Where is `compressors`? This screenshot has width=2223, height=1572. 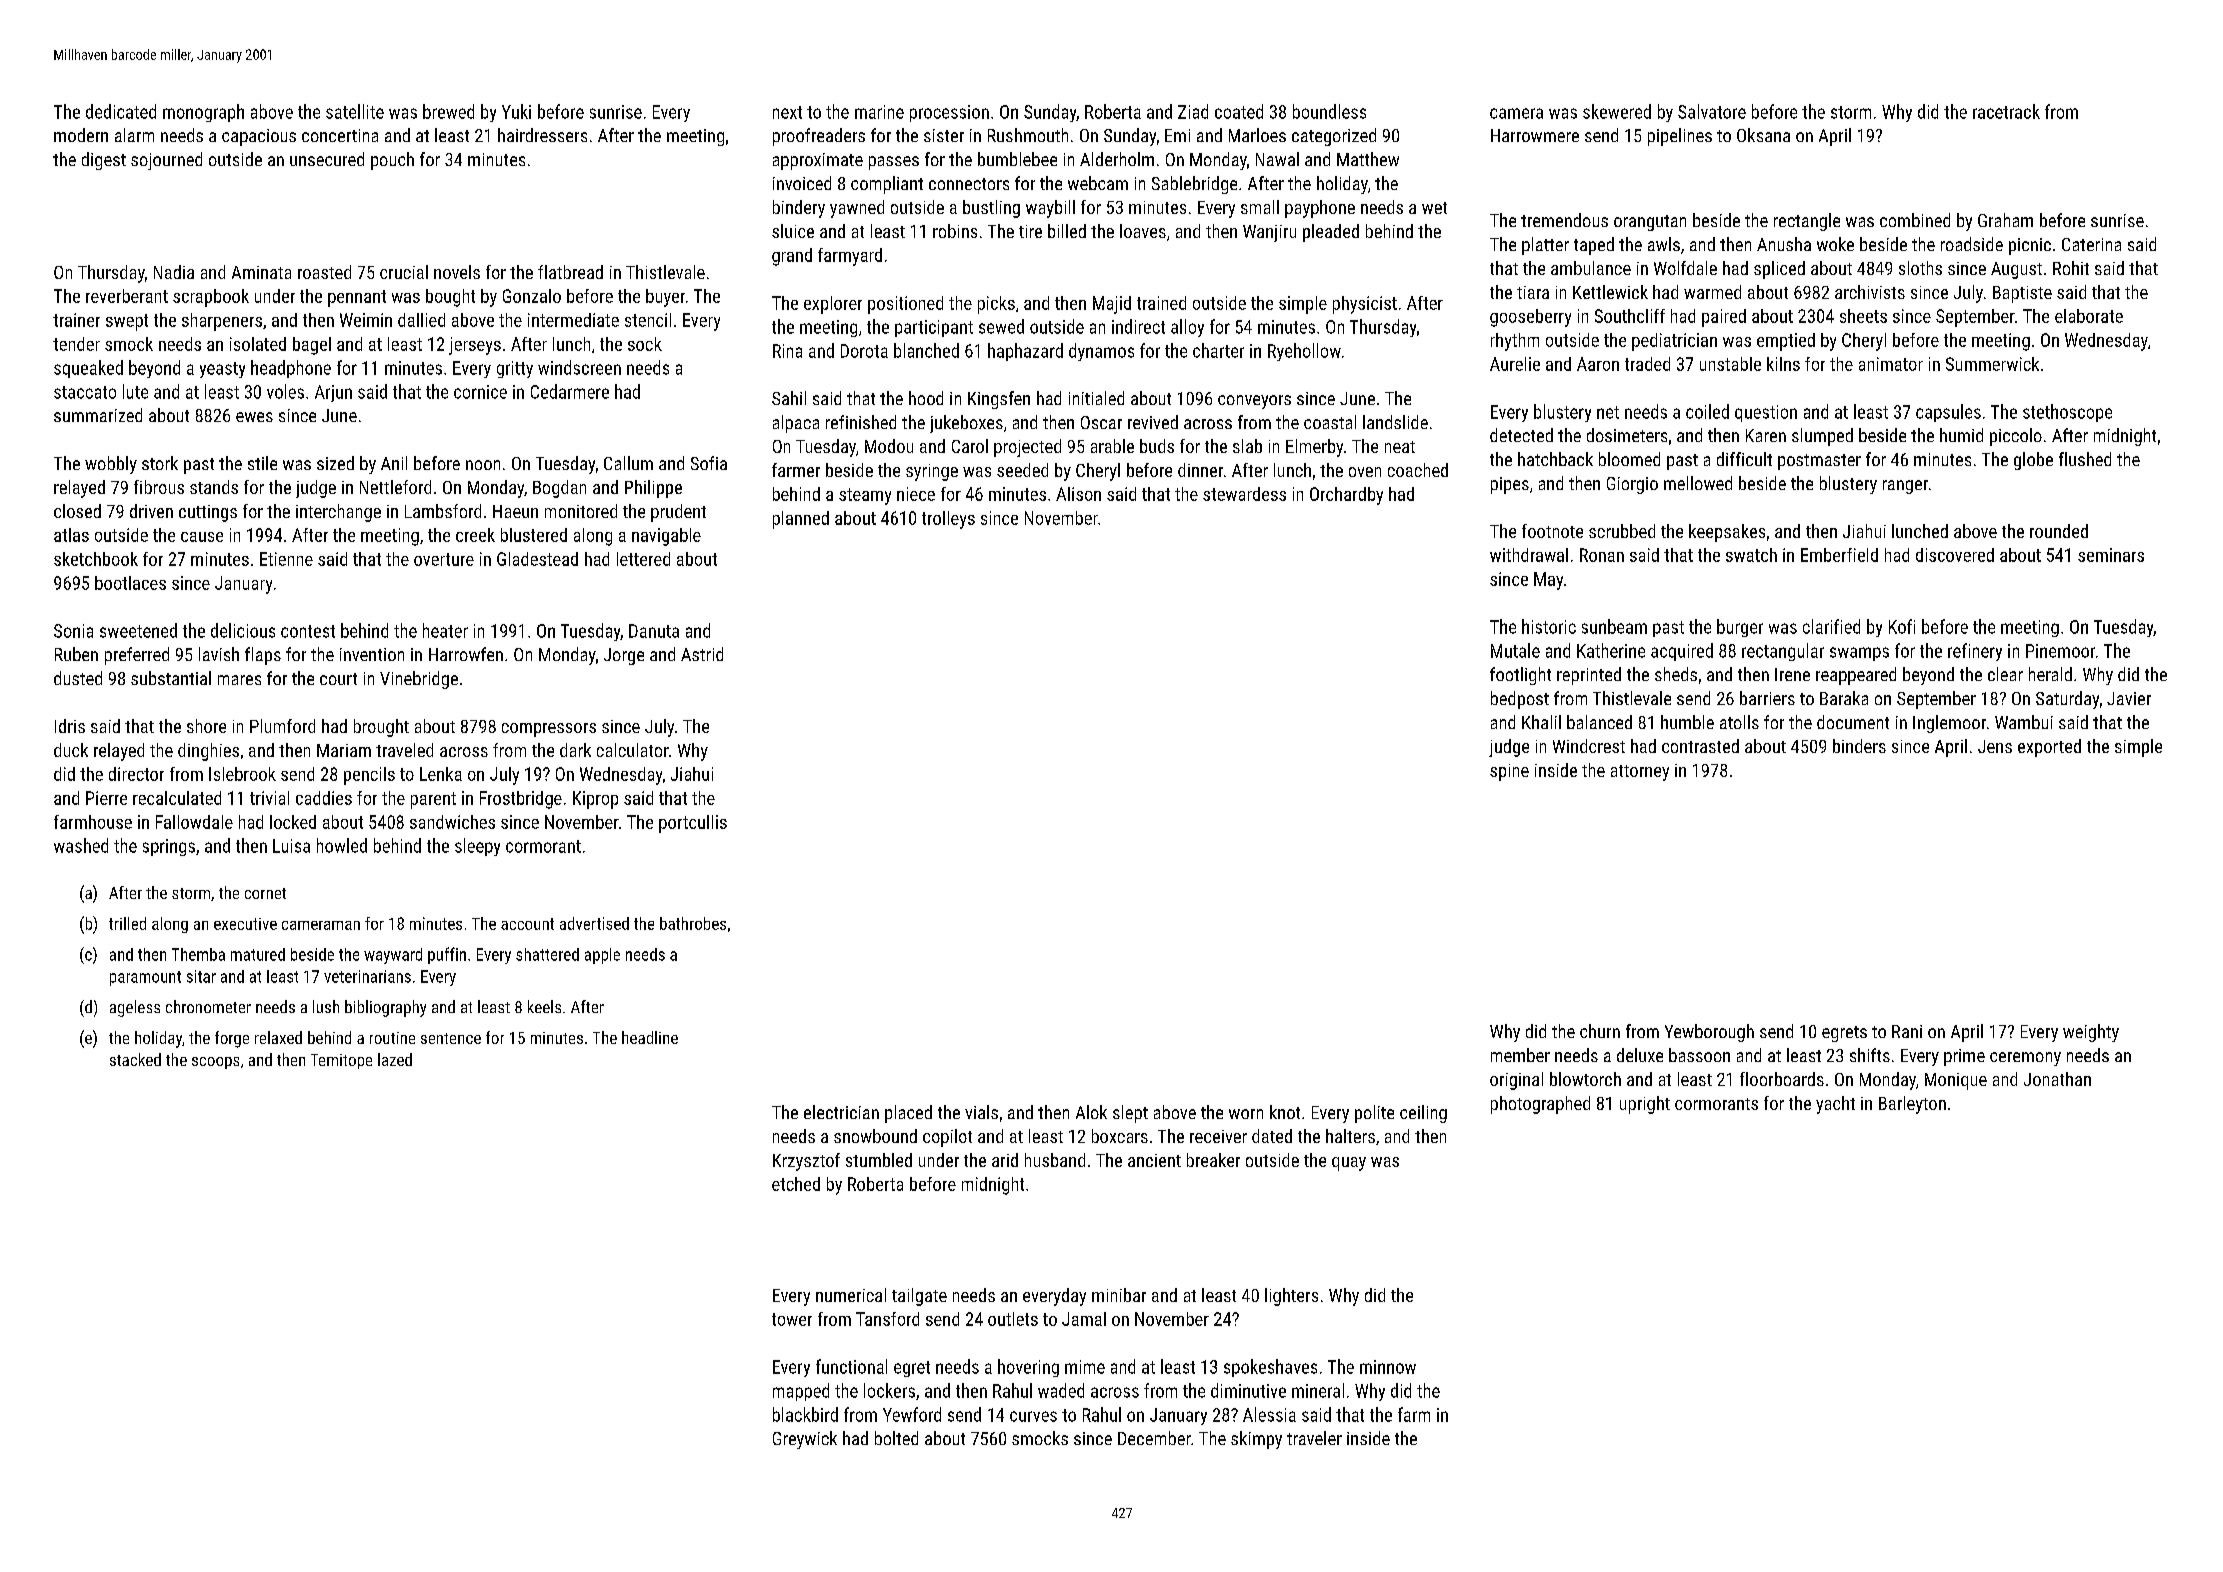 compressors is located at coordinates (549, 730).
